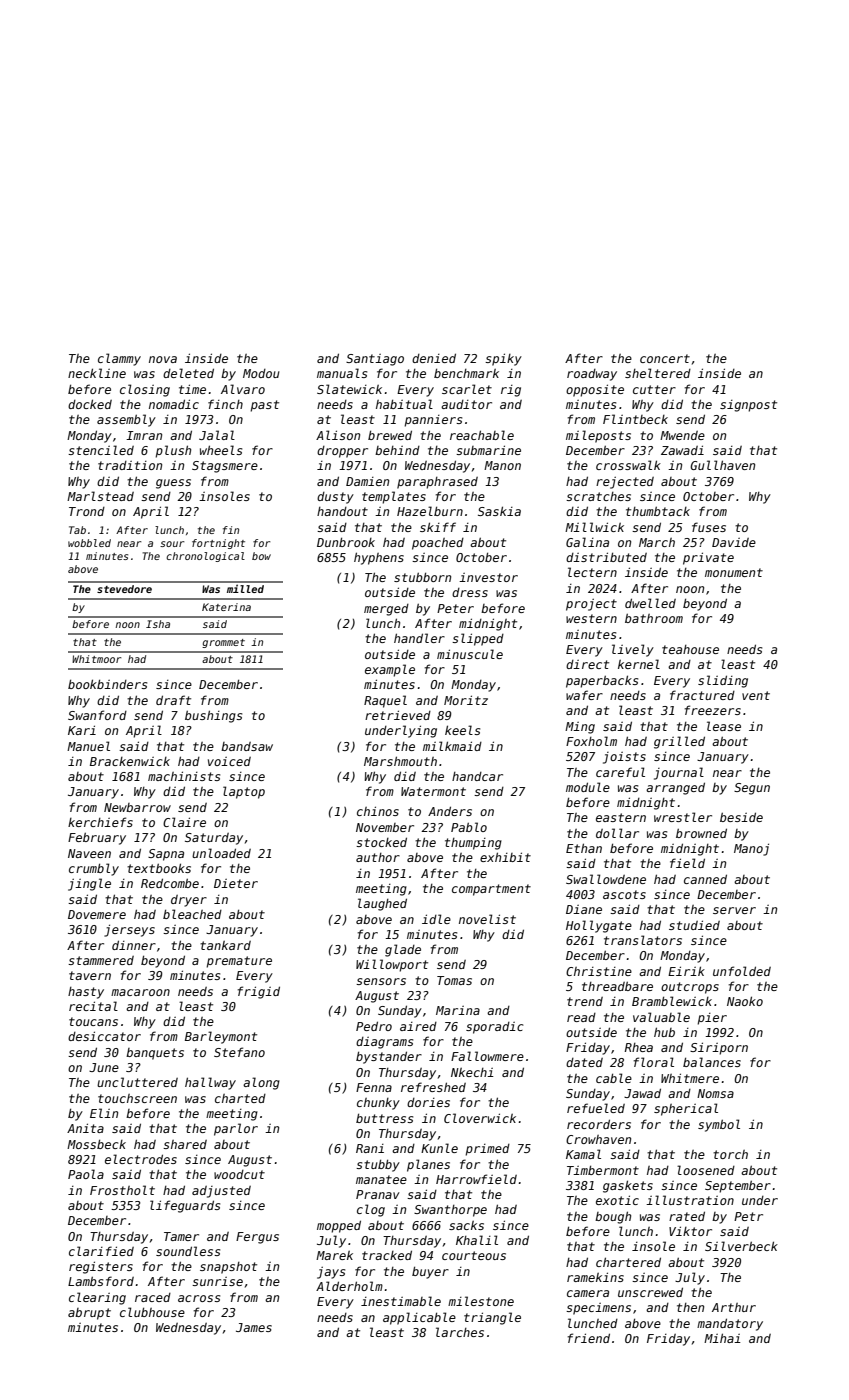 The image size is (849, 1400). What do you see at coordinates (89, 543) in the screenshot?
I see `wobbled` at bounding box center [89, 543].
